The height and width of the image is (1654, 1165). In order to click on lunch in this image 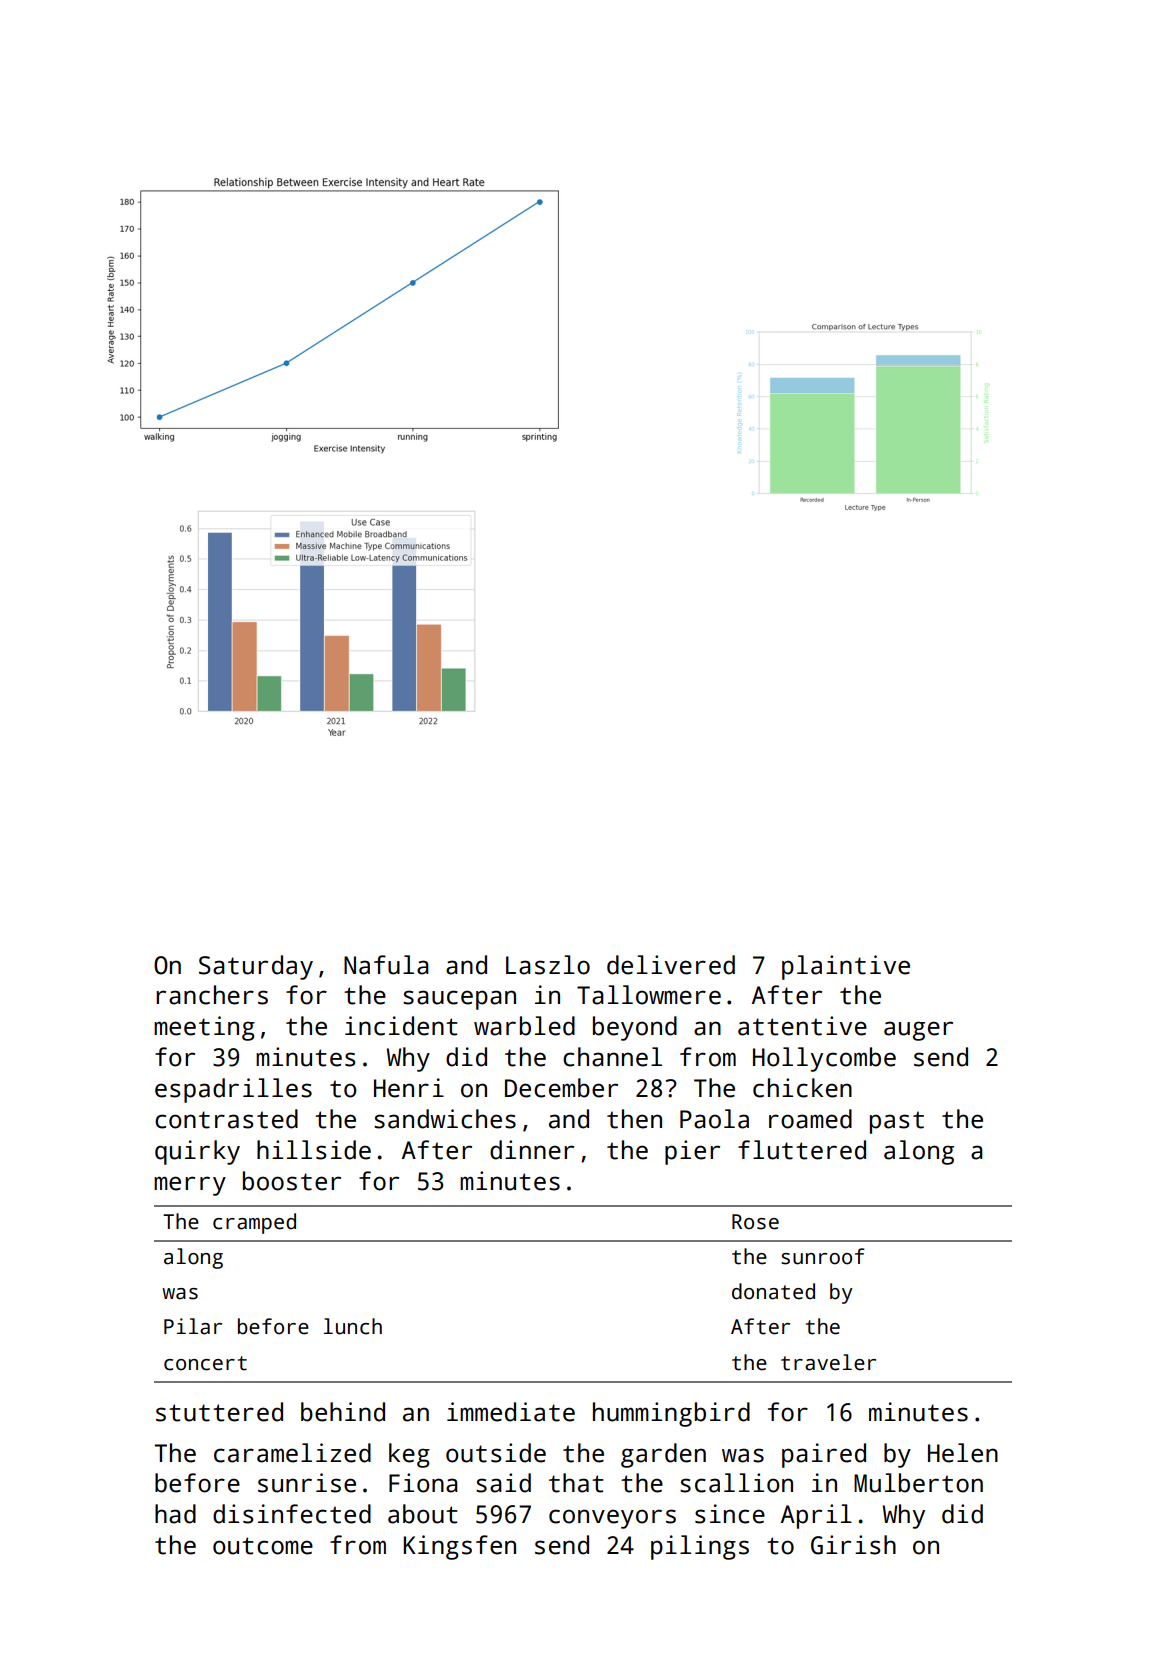, I will do `click(353, 1326)`.
